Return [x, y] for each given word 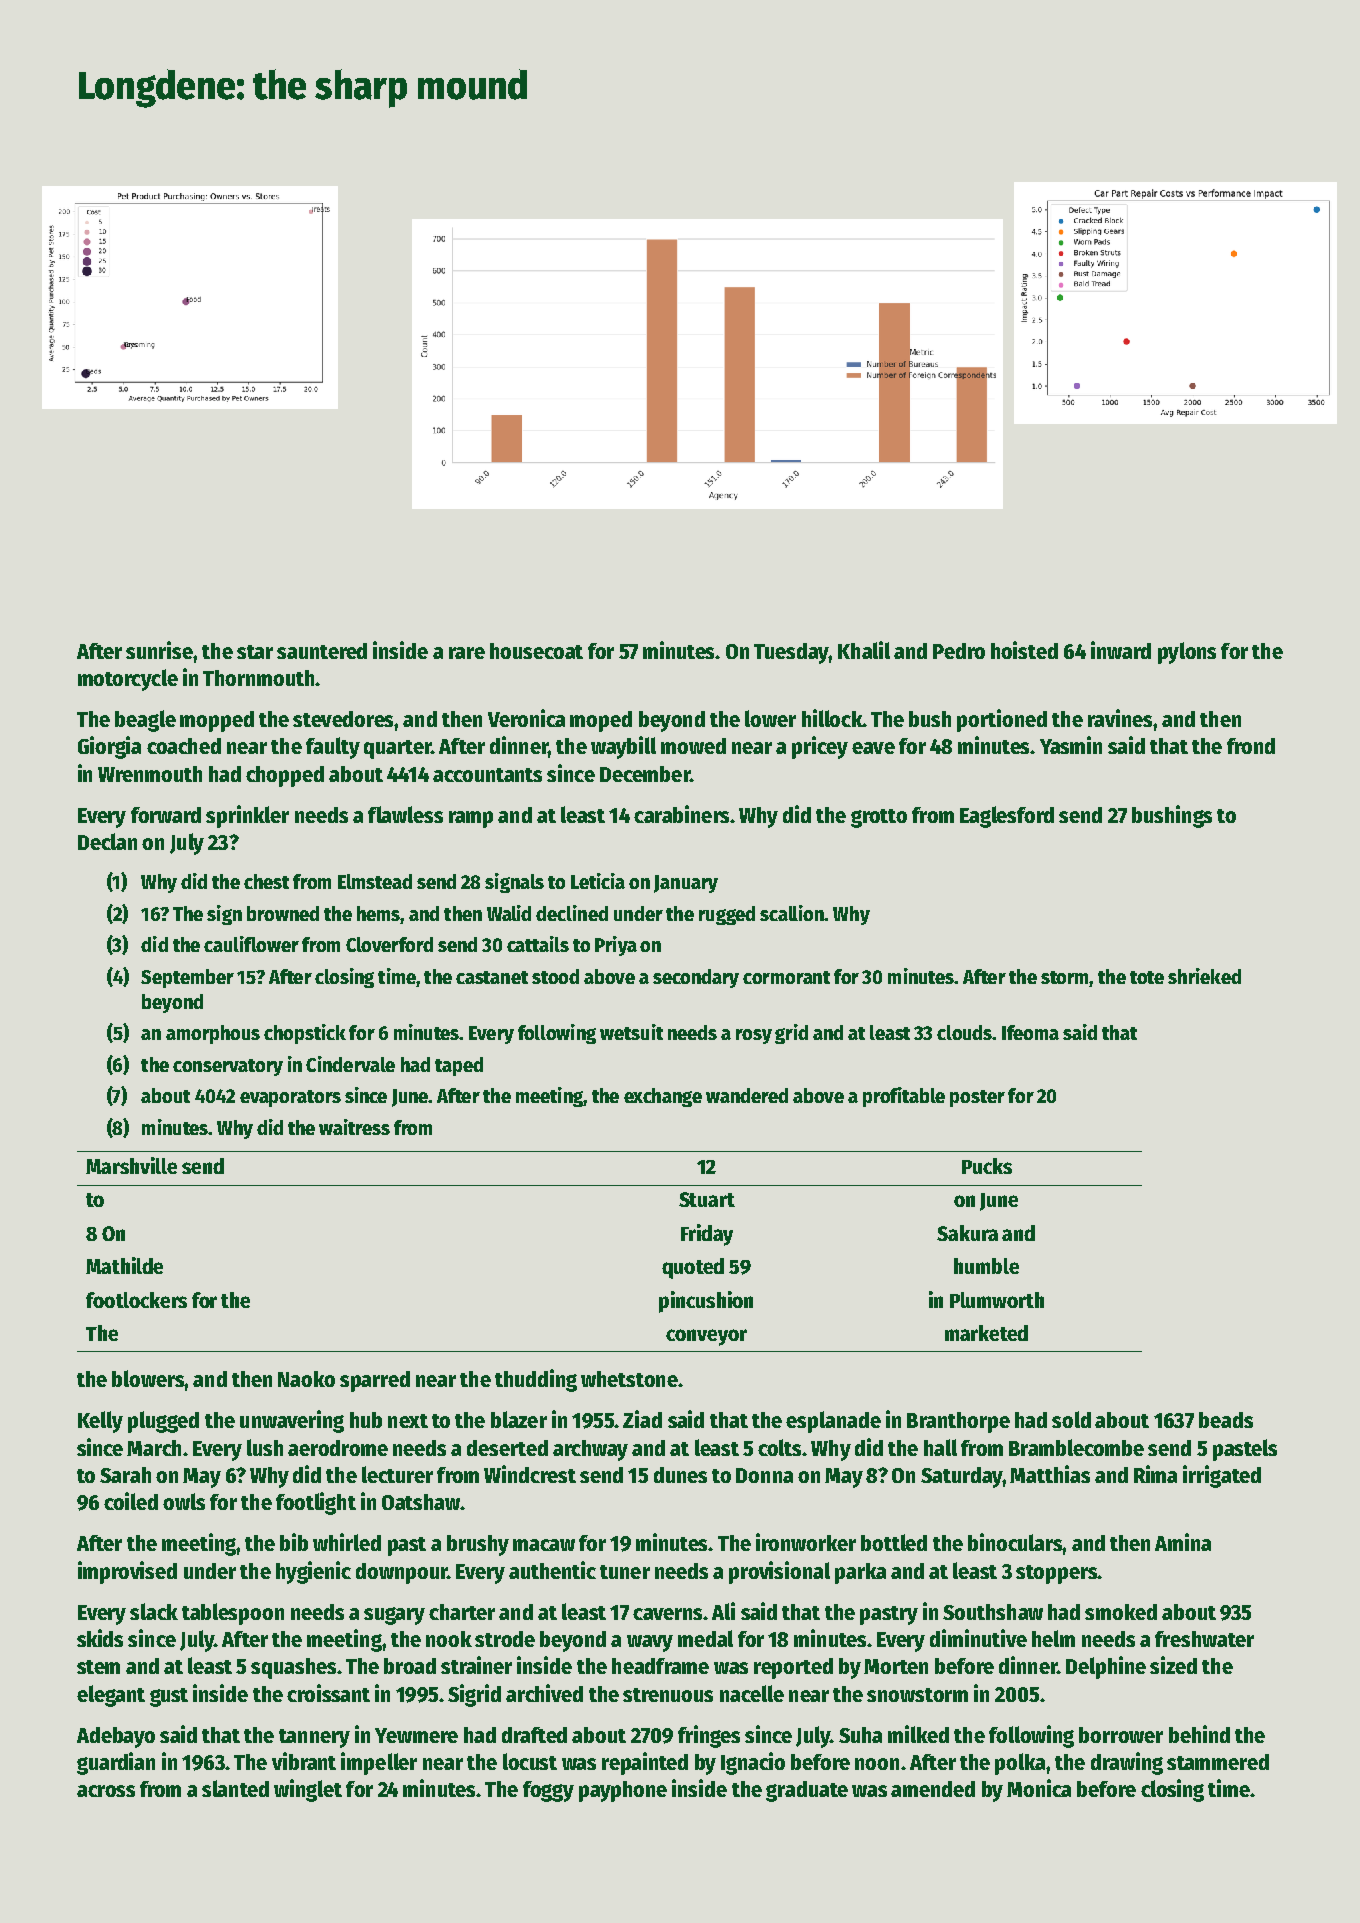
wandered [747, 1095]
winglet [308, 1790]
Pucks [987, 1166]
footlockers [136, 1300]
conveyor [706, 1337]
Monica [1039, 1788]
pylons [1187, 653]
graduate [807, 1791]
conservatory [228, 1067]
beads [1226, 1420]
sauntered [322, 651]
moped [601, 721]
